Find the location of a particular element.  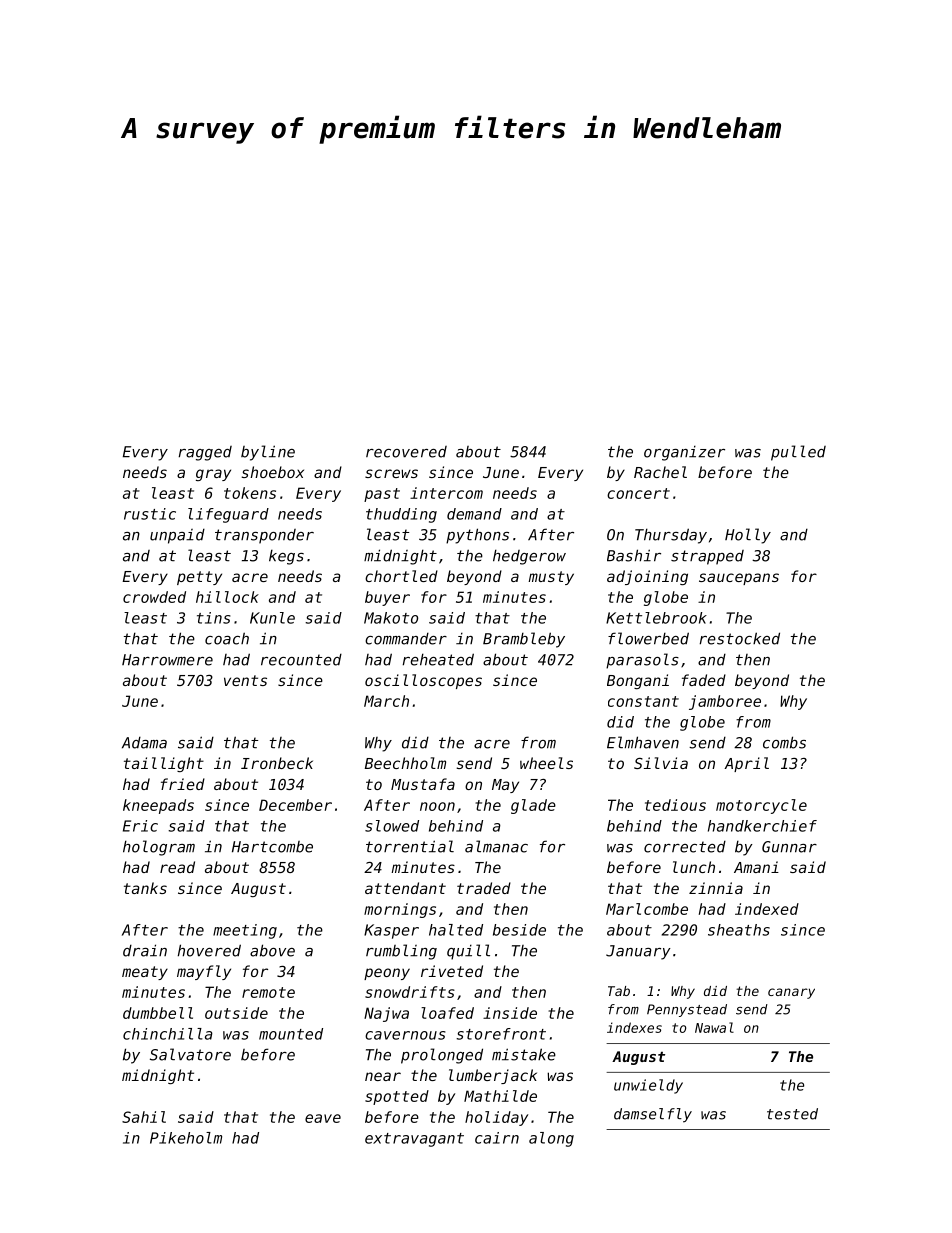

ragged is located at coordinates (205, 453).
